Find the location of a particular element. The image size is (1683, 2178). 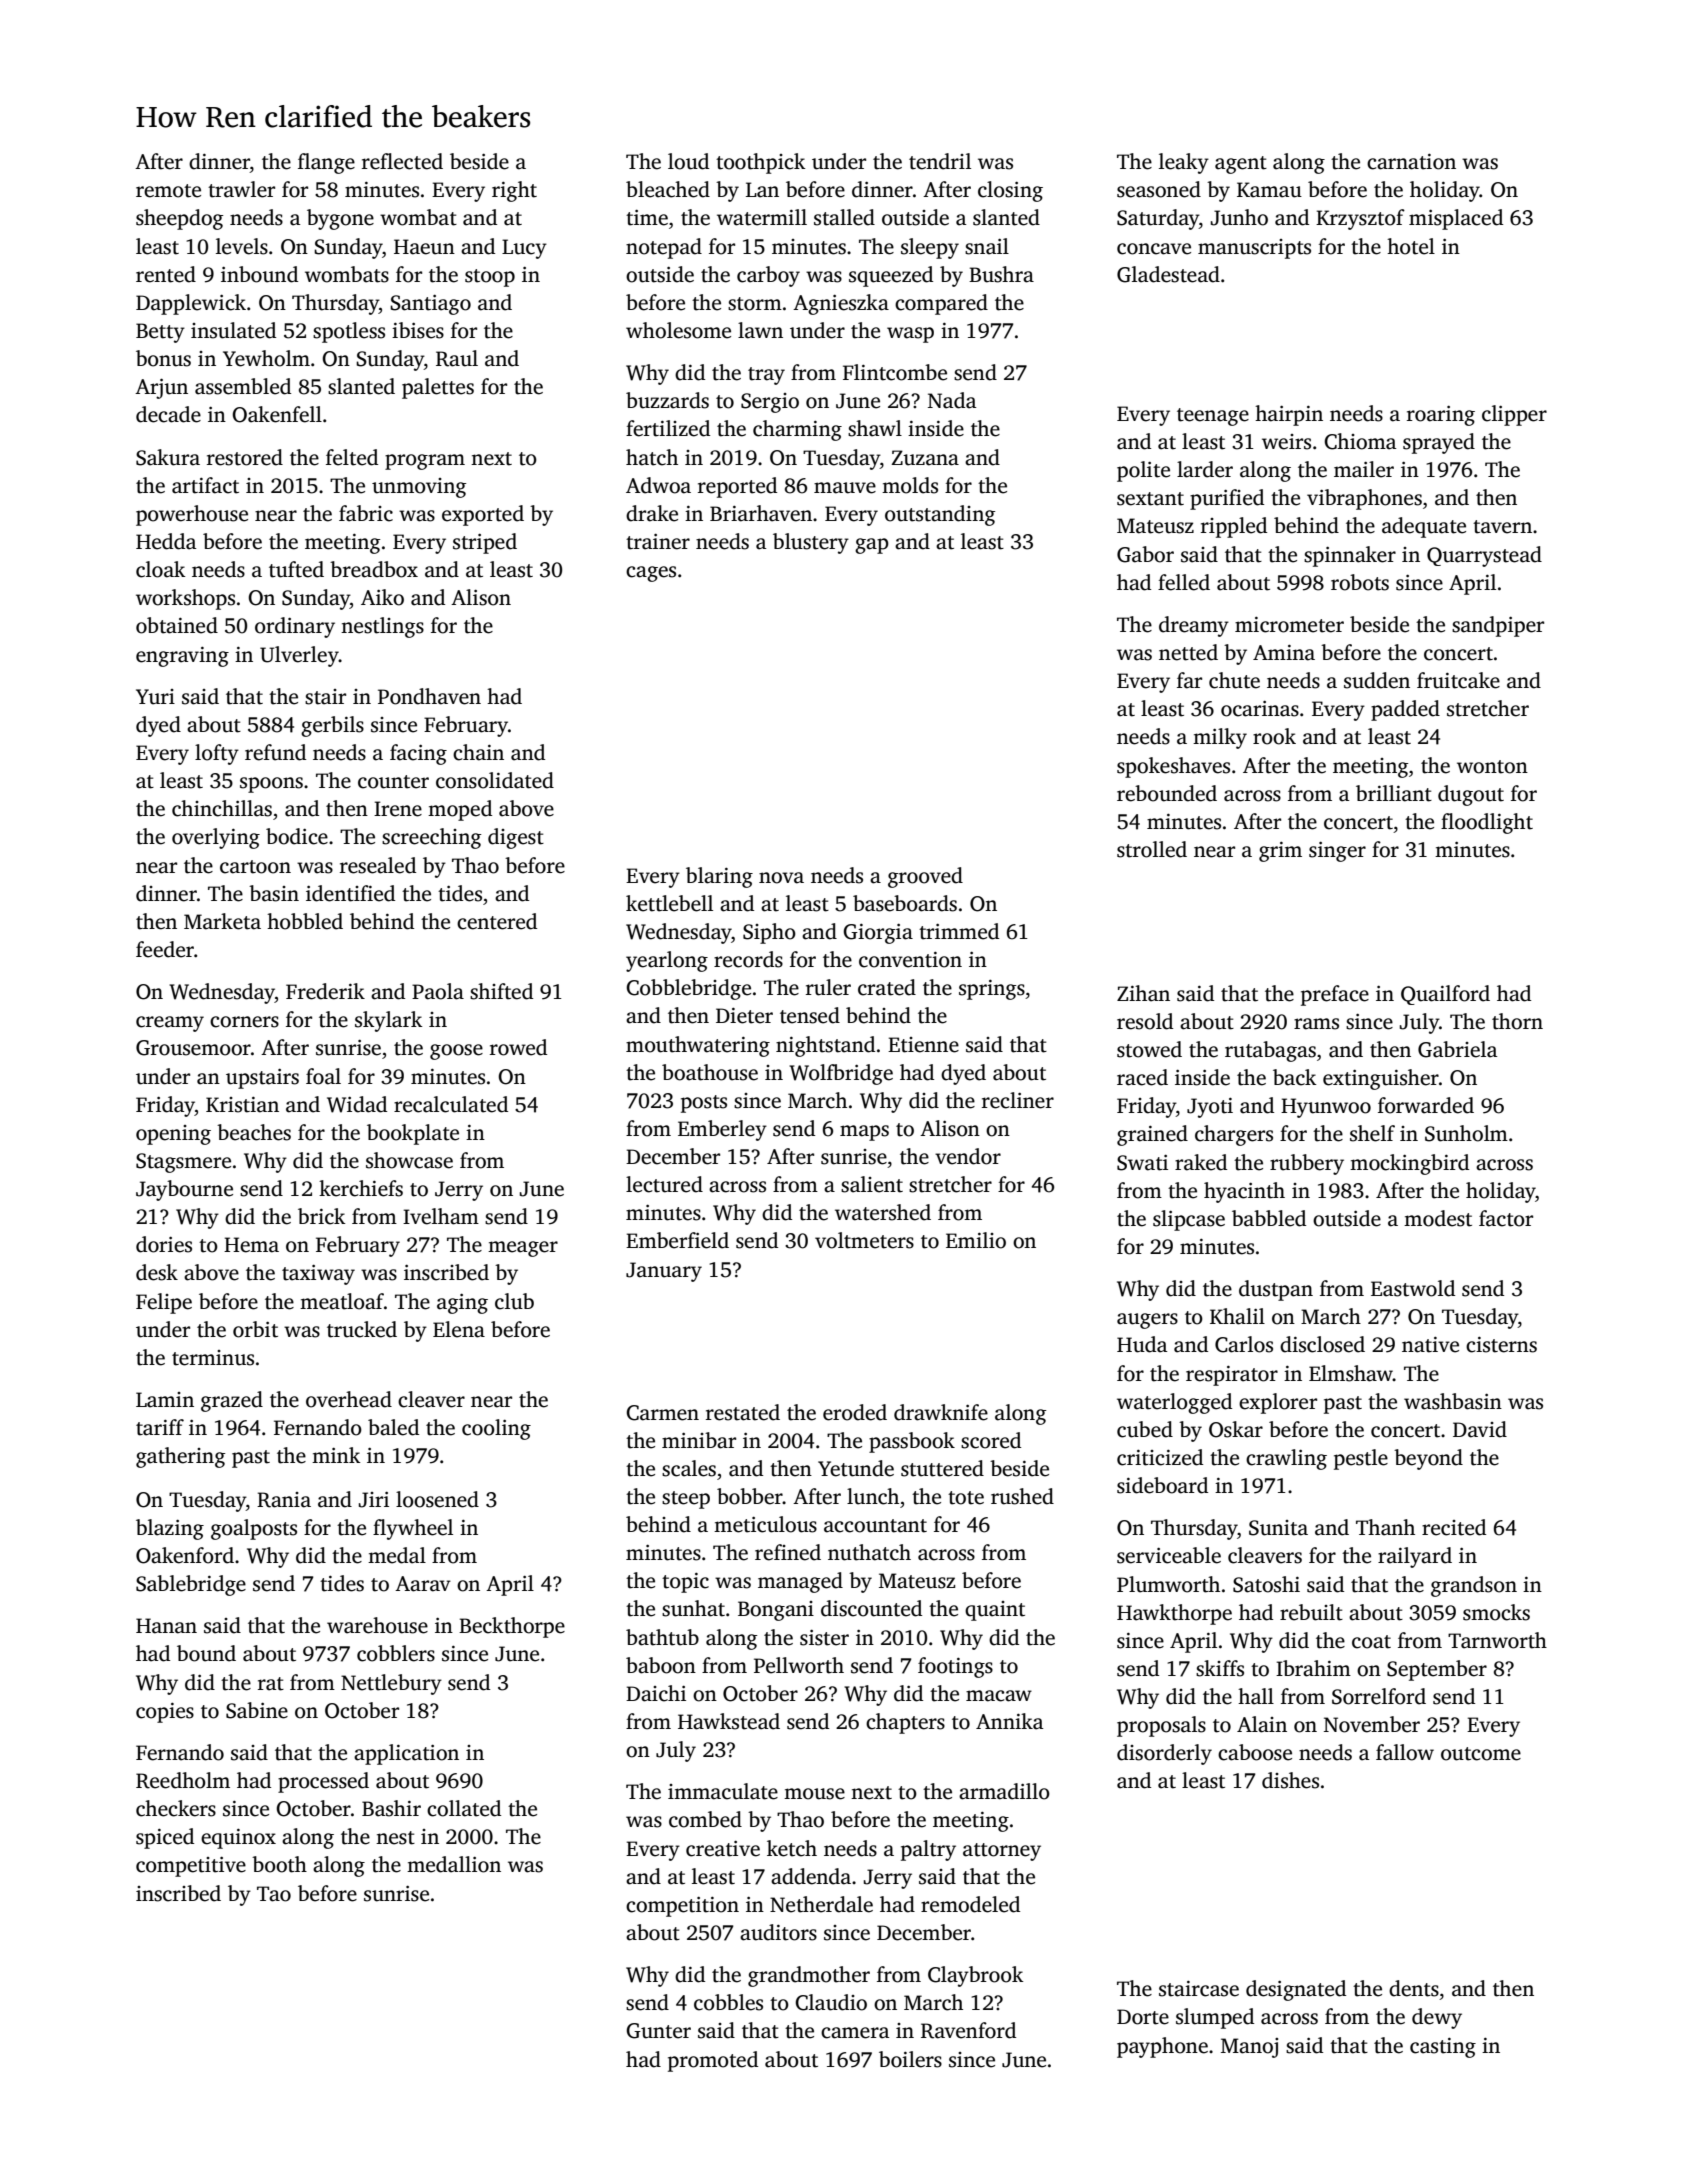

augers is located at coordinates (1147, 1321).
